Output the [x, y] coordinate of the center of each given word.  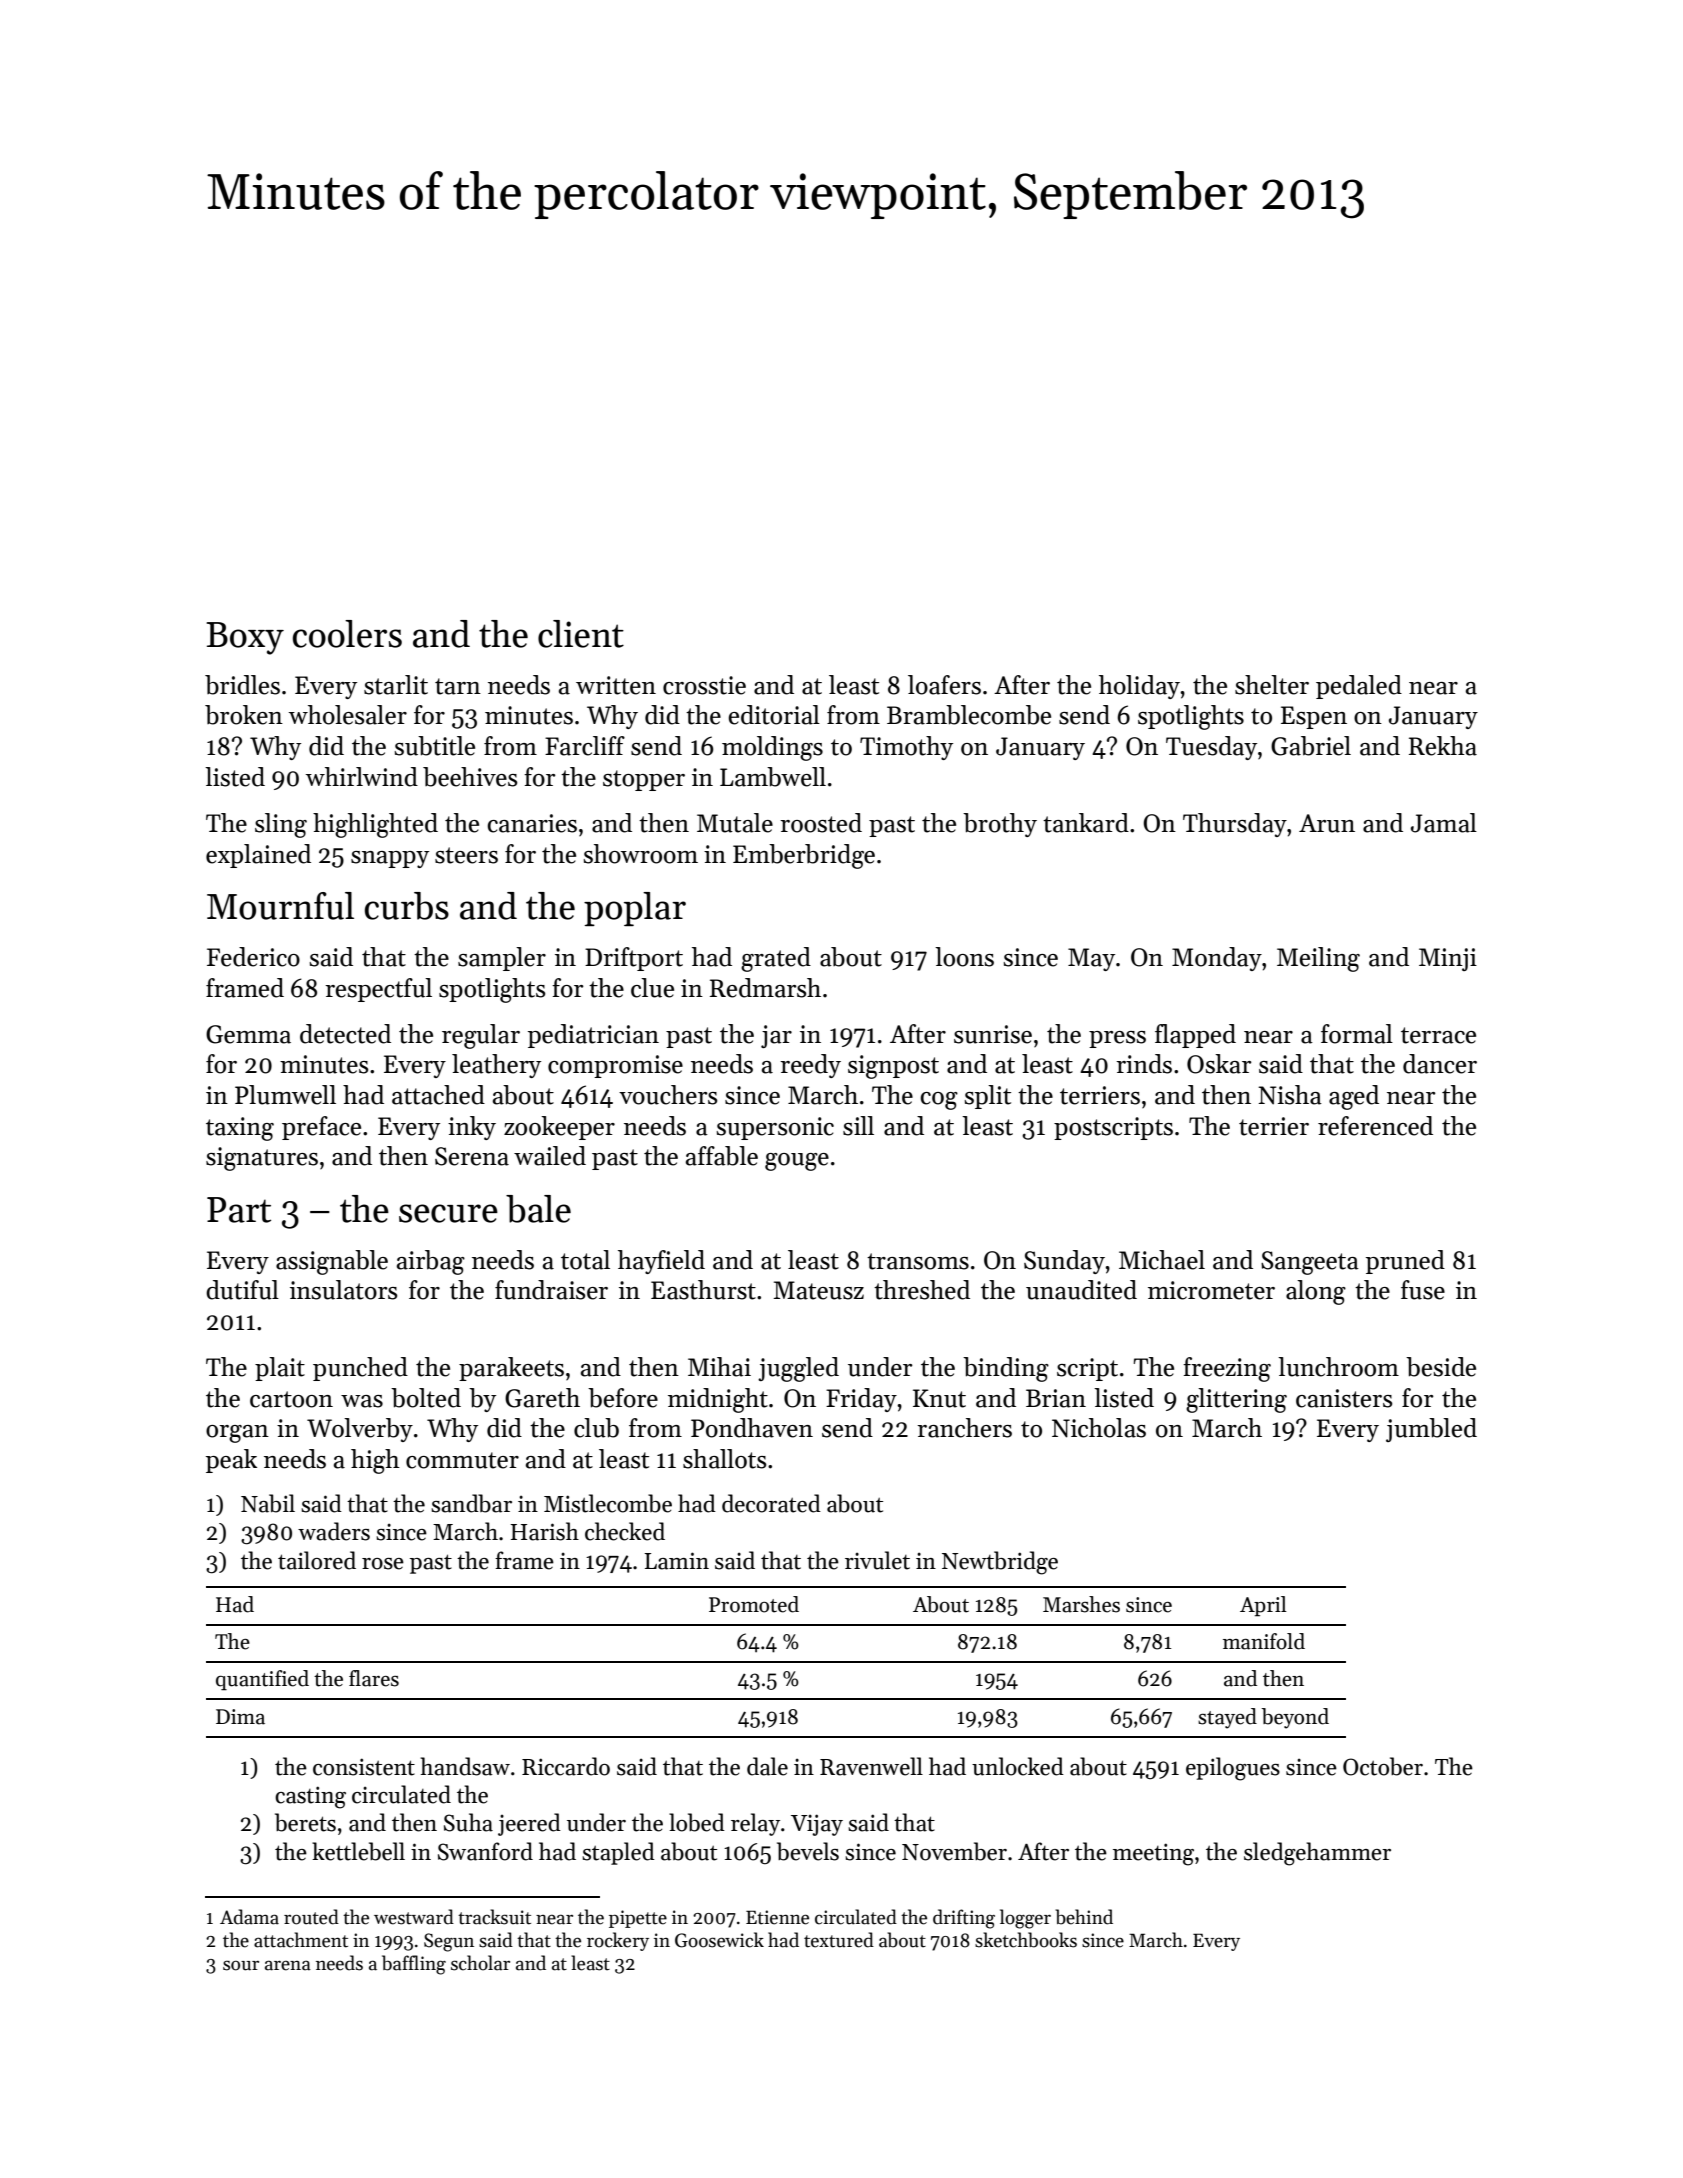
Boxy [245, 638]
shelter [1272, 685]
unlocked [1018, 1766]
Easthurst [703, 1290]
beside [1441, 1367]
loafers [944, 685]
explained [258, 856]
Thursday [1235, 825]
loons [964, 957]
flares [374, 1678]
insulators [343, 1290]
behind [1084, 1917]
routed [311, 1917]
